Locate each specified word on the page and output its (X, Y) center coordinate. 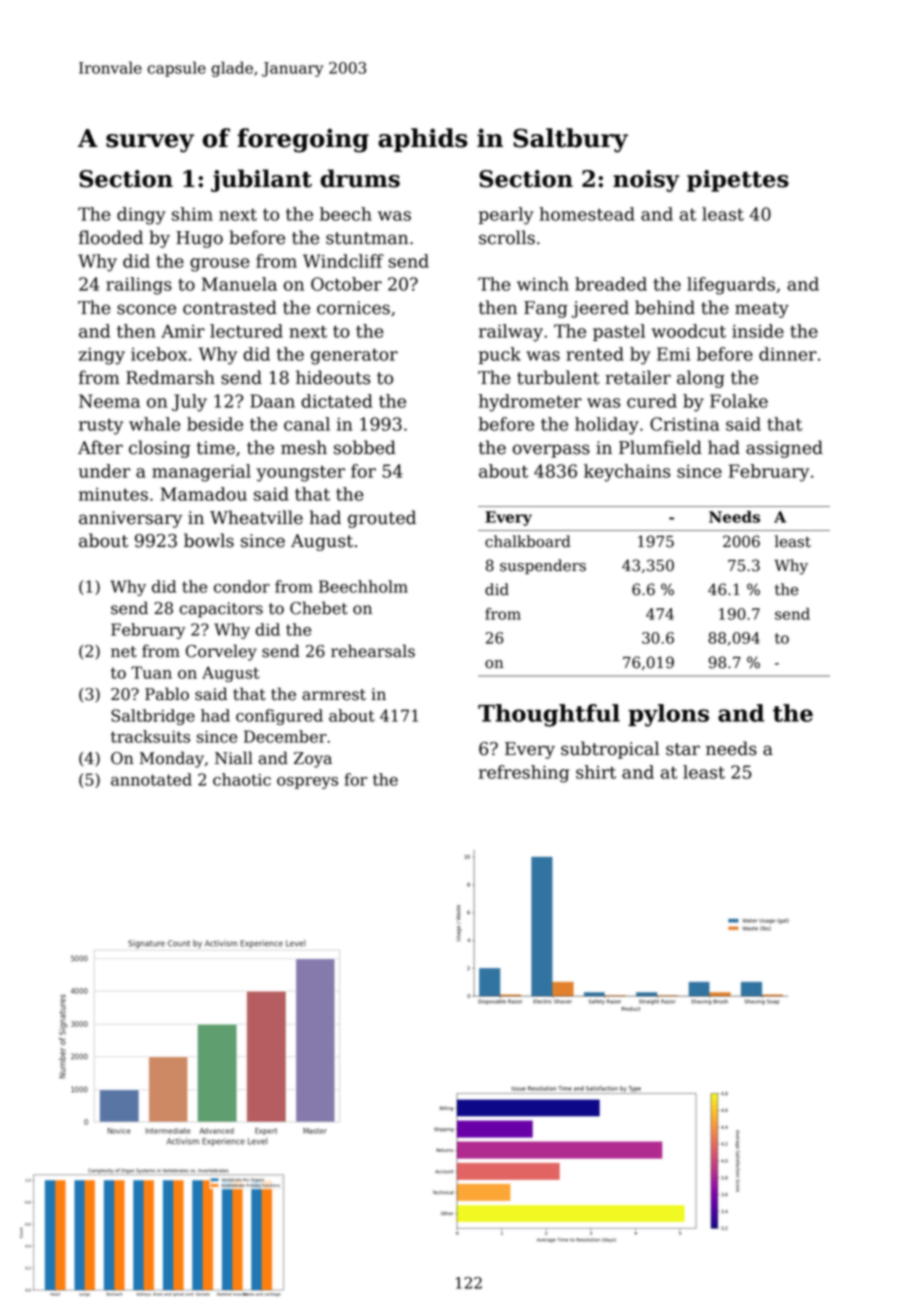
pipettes (738, 181)
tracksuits (150, 736)
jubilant (261, 180)
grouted (382, 519)
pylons (668, 715)
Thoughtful (549, 715)
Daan (272, 401)
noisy (646, 181)
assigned (784, 449)
